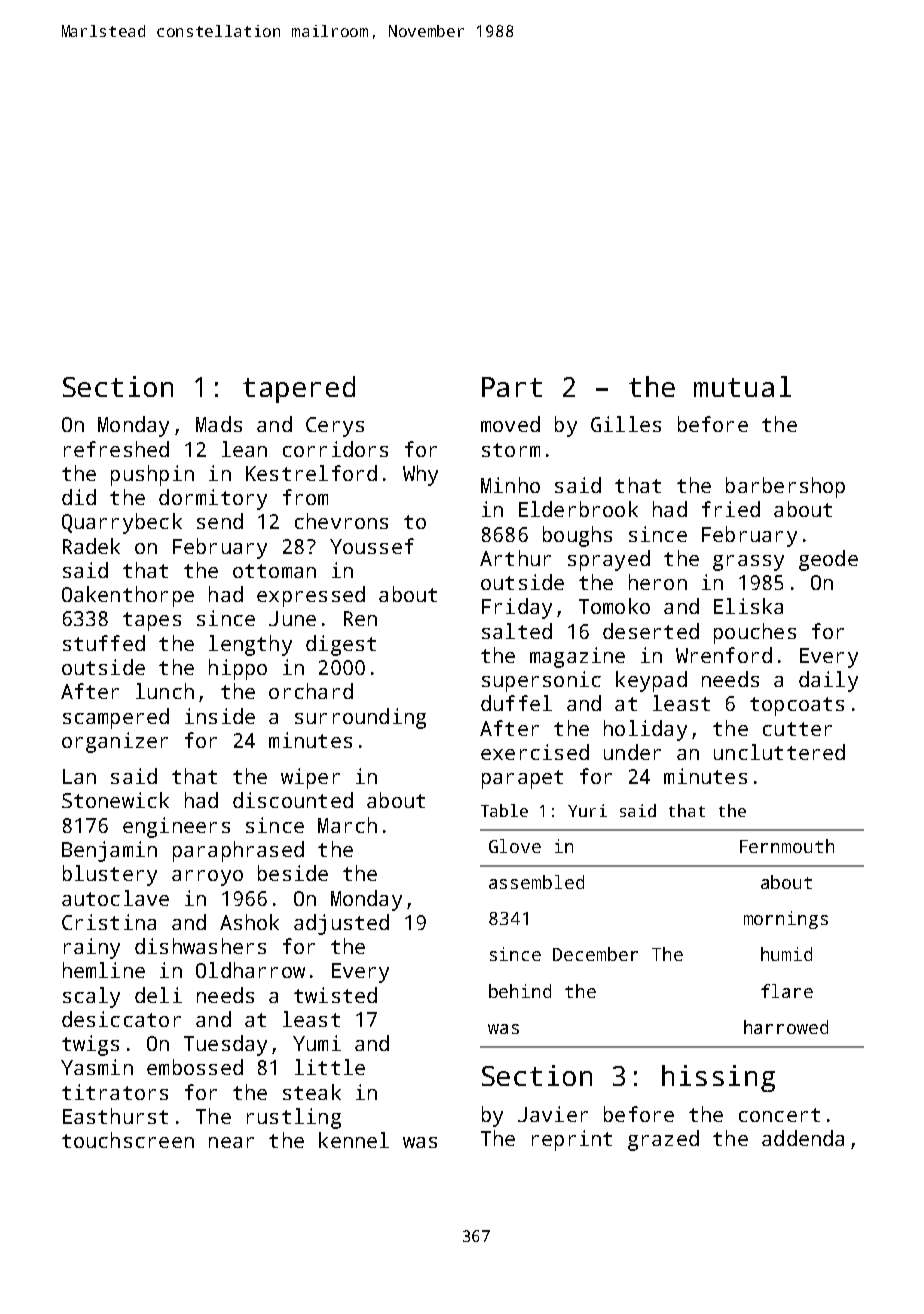 This screenshot has width=924, height=1314. I want to click on tapered, so click(299, 389).
